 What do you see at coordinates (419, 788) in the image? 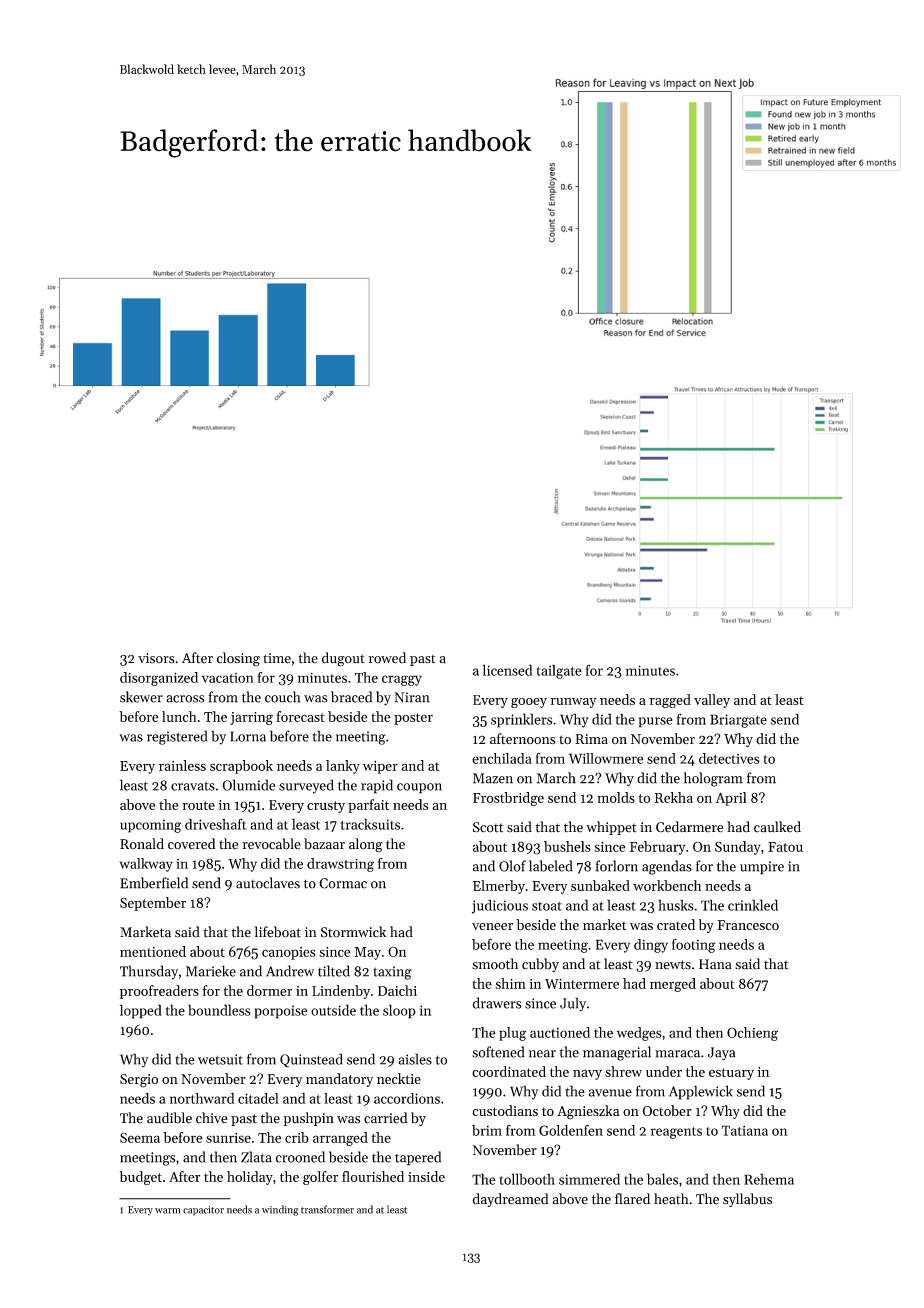
I see `coupon` at bounding box center [419, 788].
